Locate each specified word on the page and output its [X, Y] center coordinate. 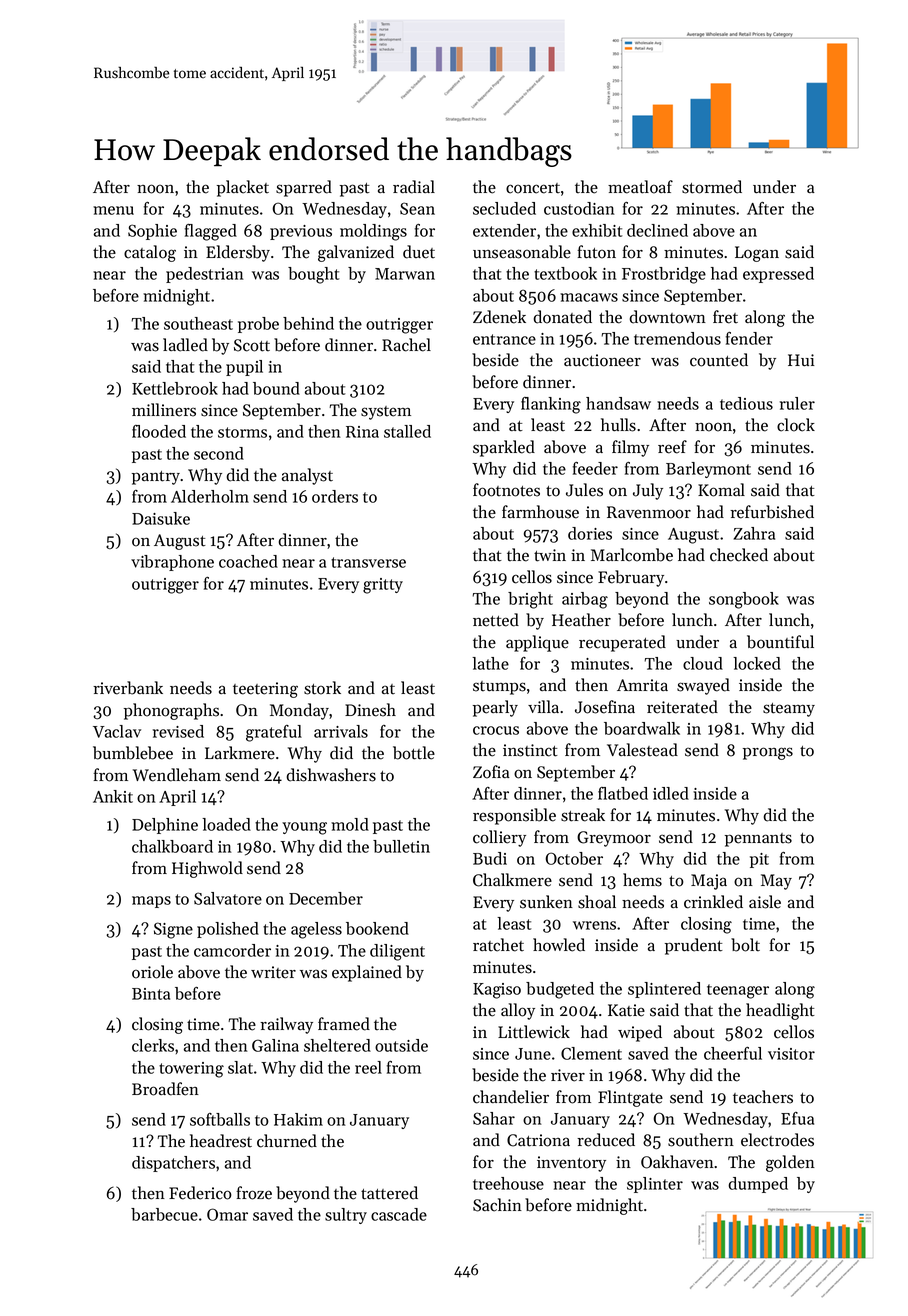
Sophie [152, 232]
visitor [791, 1054]
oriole [152, 972]
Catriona [538, 1140]
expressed [778, 275]
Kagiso [497, 991]
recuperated [622, 643]
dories [590, 533]
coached [248, 561]
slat [240, 1067]
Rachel [406, 345]
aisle [765, 902]
